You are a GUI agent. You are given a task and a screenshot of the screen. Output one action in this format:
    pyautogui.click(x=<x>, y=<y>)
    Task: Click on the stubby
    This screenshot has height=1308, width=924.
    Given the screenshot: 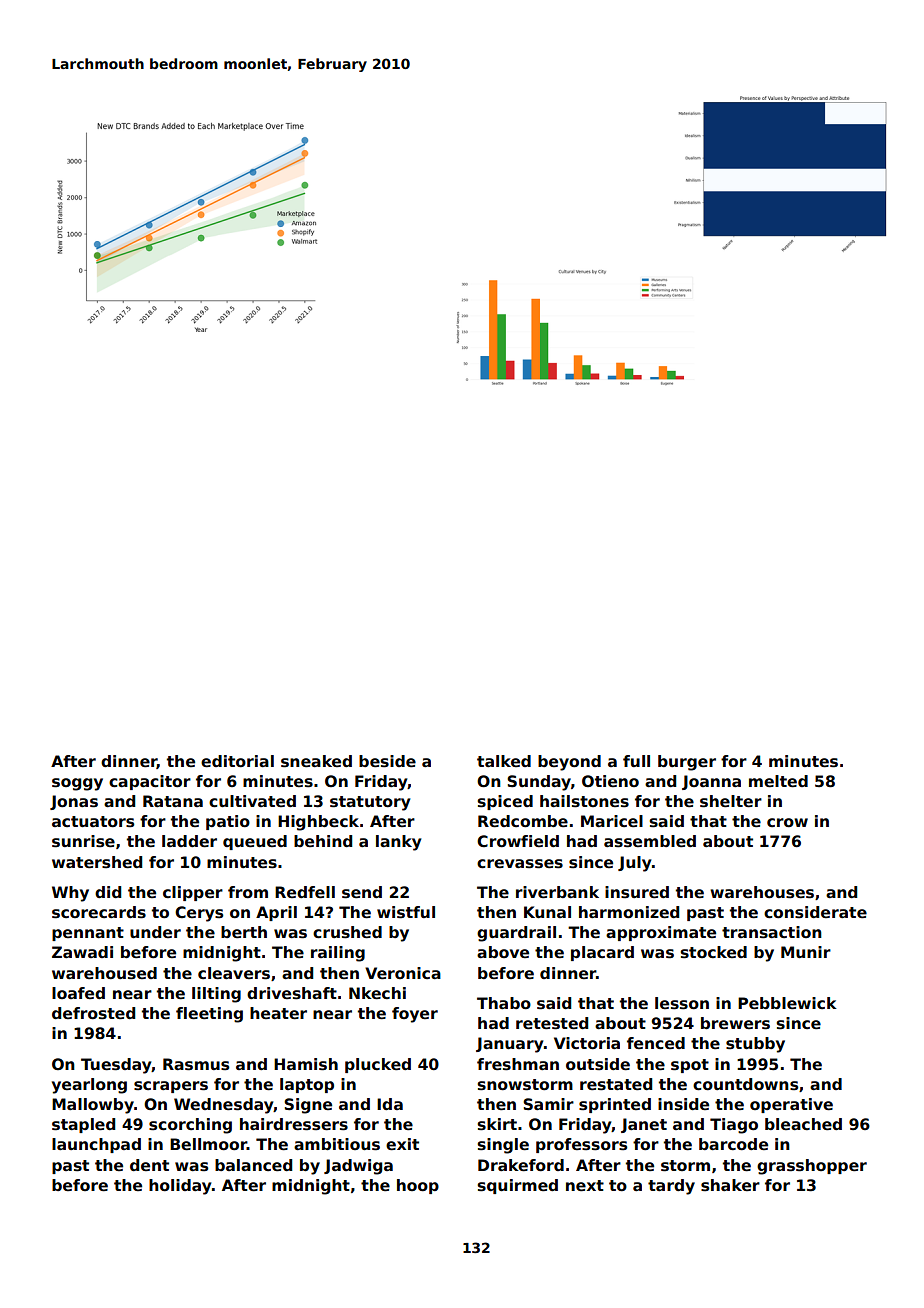 What is the action you would take?
    pyautogui.click(x=755, y=1045)
